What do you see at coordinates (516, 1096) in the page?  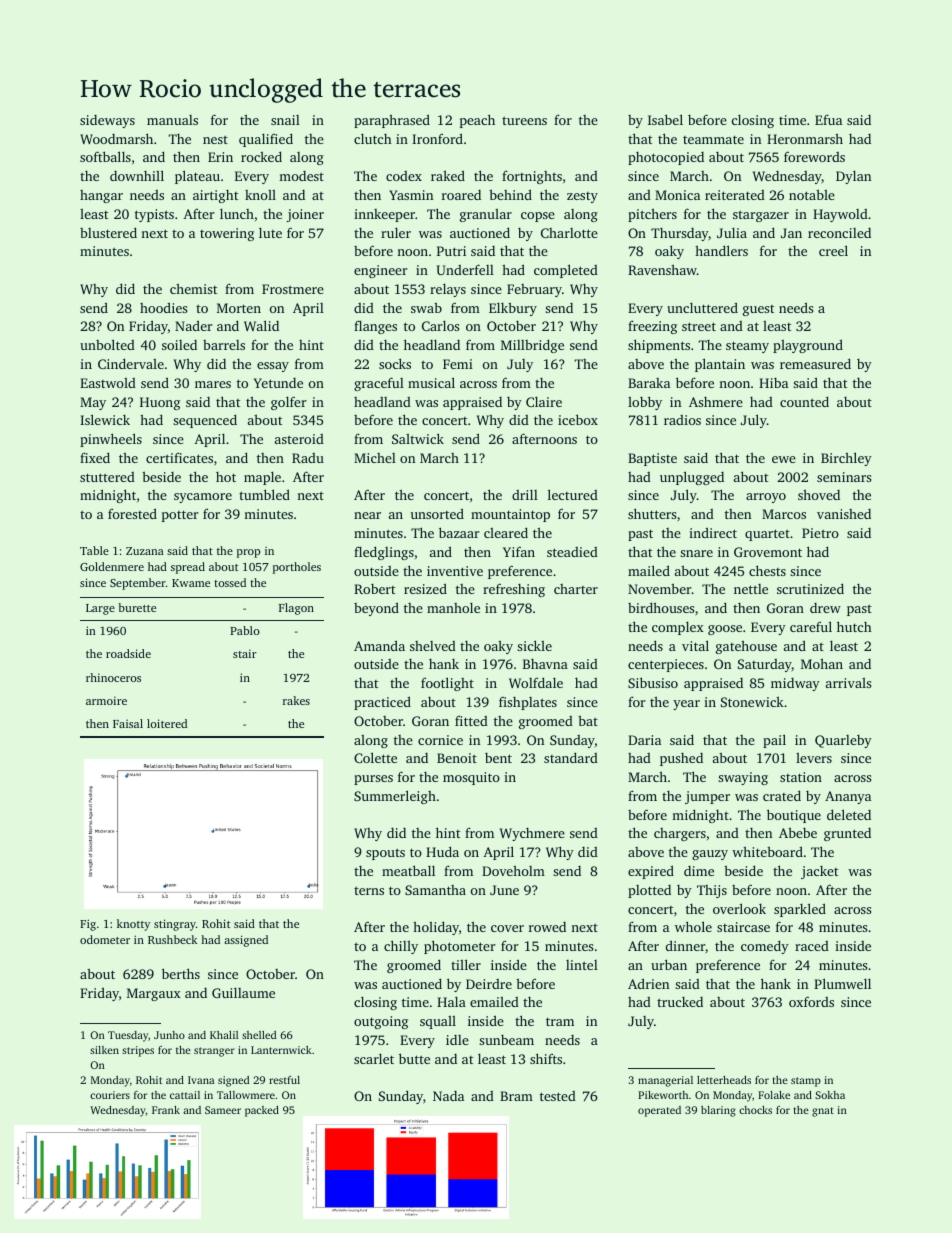 I see `Bram` at bounding box center [516, 1096].
